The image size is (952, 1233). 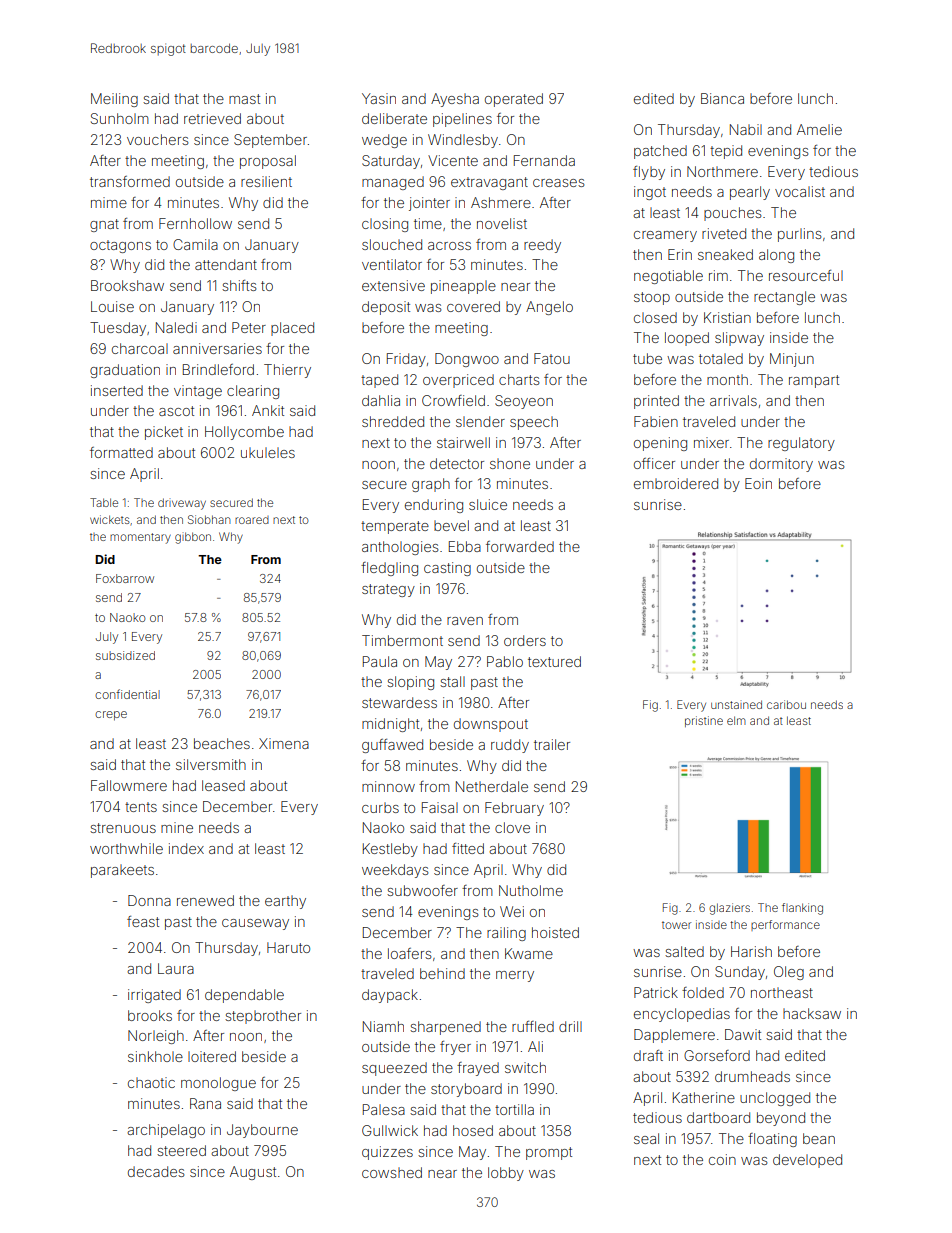 What do you see at coordinates (800, 235) in the screenshot?
I see `purlins` at bounding box center [800, 235].
